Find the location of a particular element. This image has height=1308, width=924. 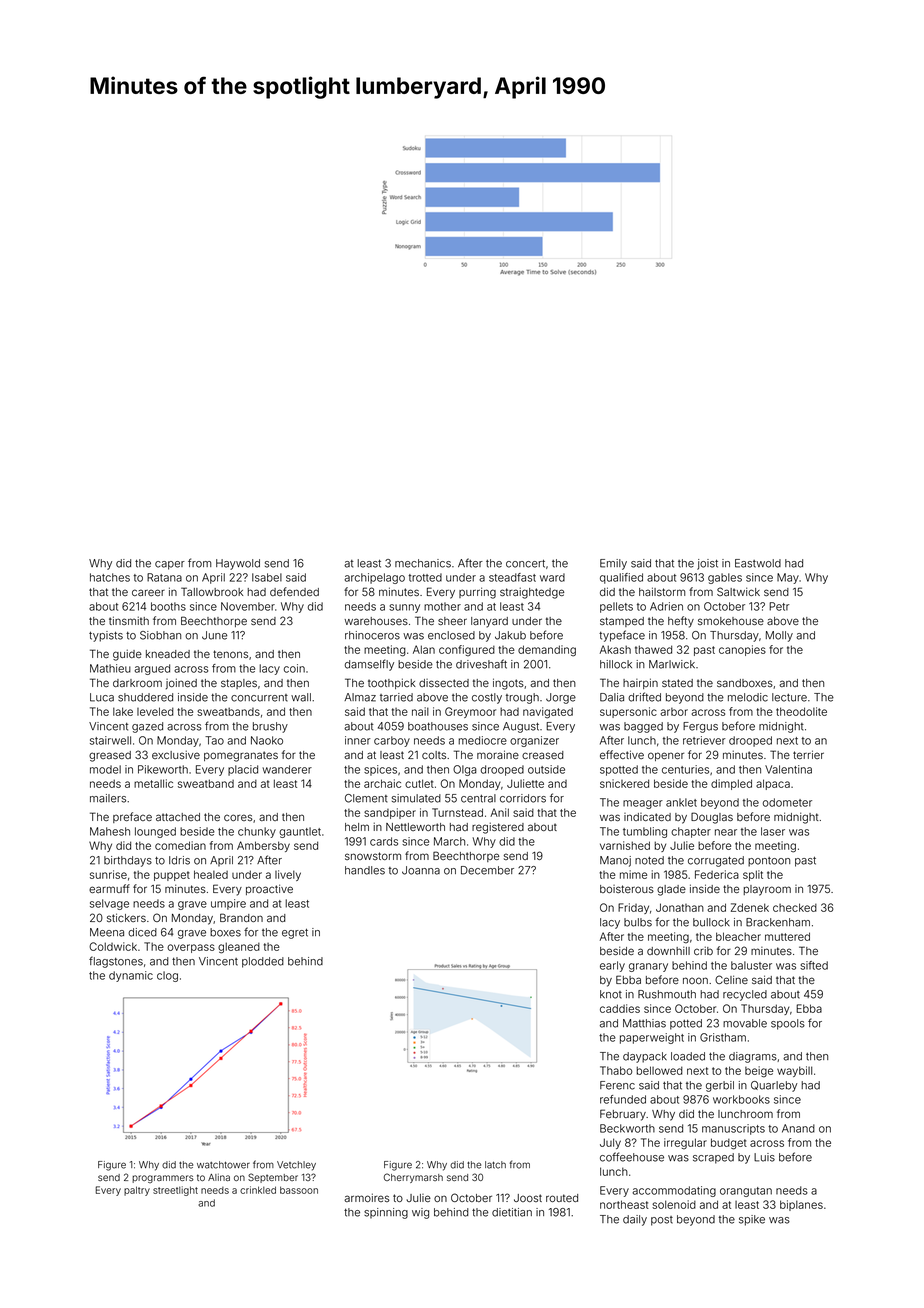

sunrise is located at coordinates (108, 874).
